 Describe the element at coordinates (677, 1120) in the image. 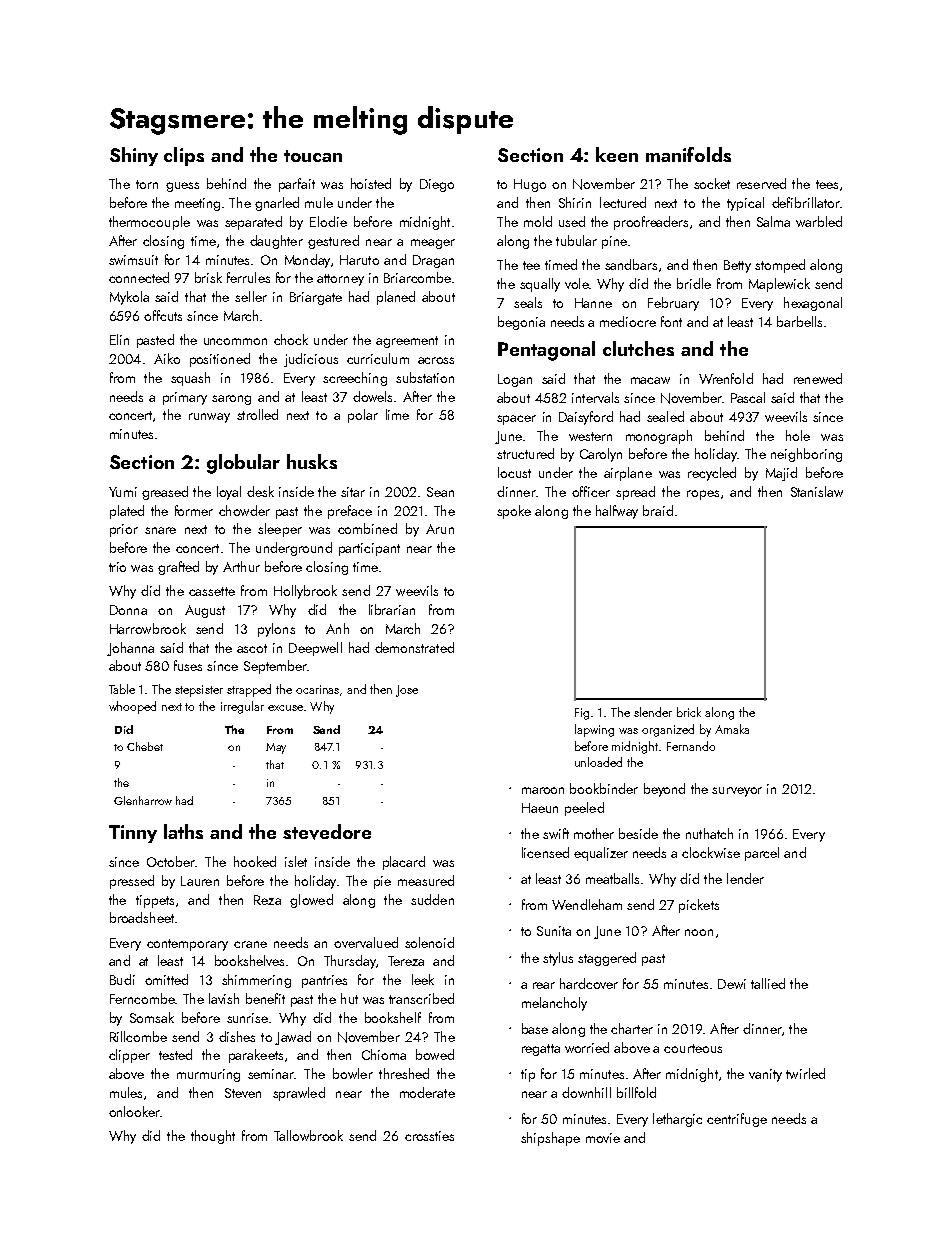

I see `lethargic` at that location.
